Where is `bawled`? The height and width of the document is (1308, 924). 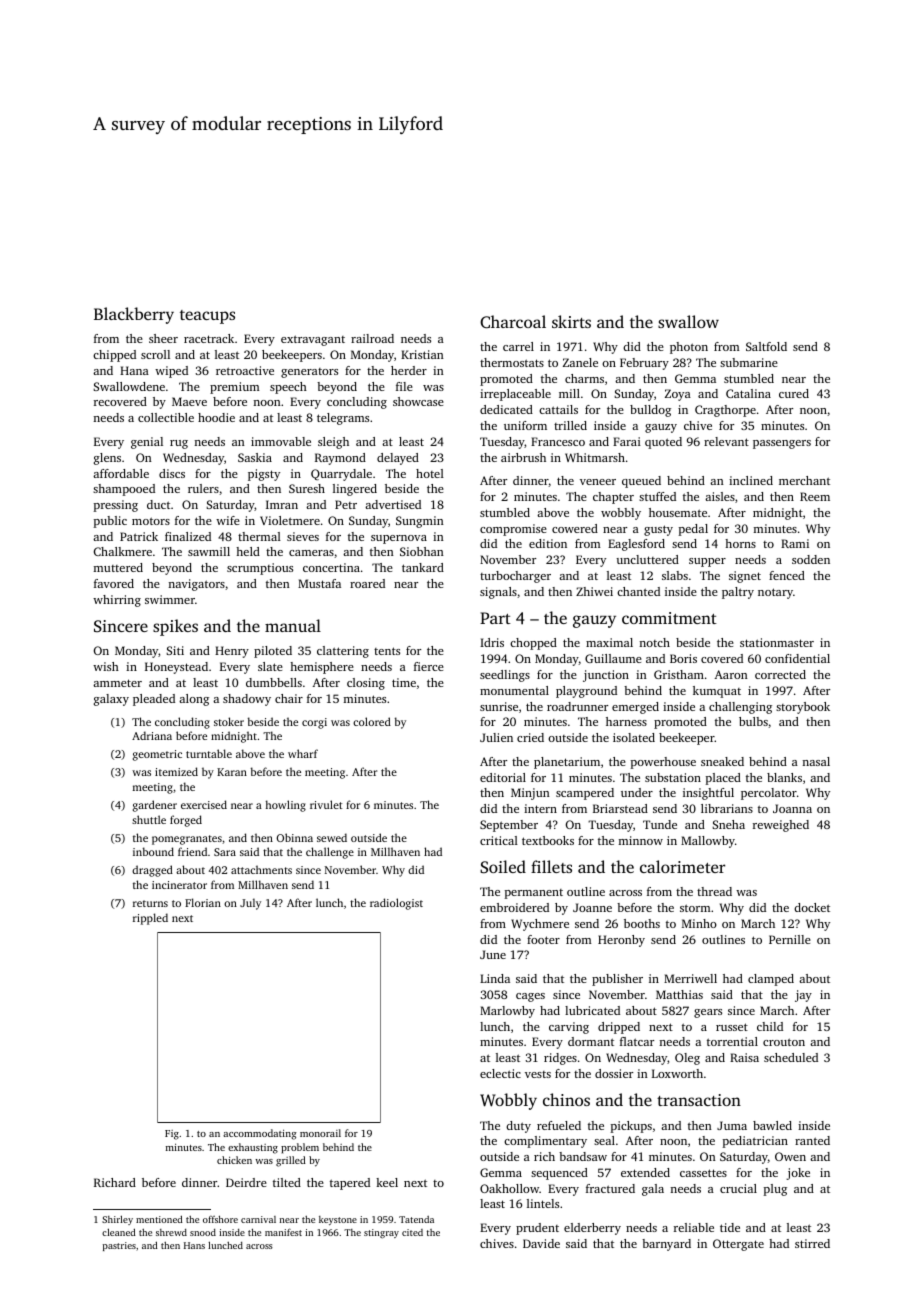 bawled is located at coordinates (772, 1125).
